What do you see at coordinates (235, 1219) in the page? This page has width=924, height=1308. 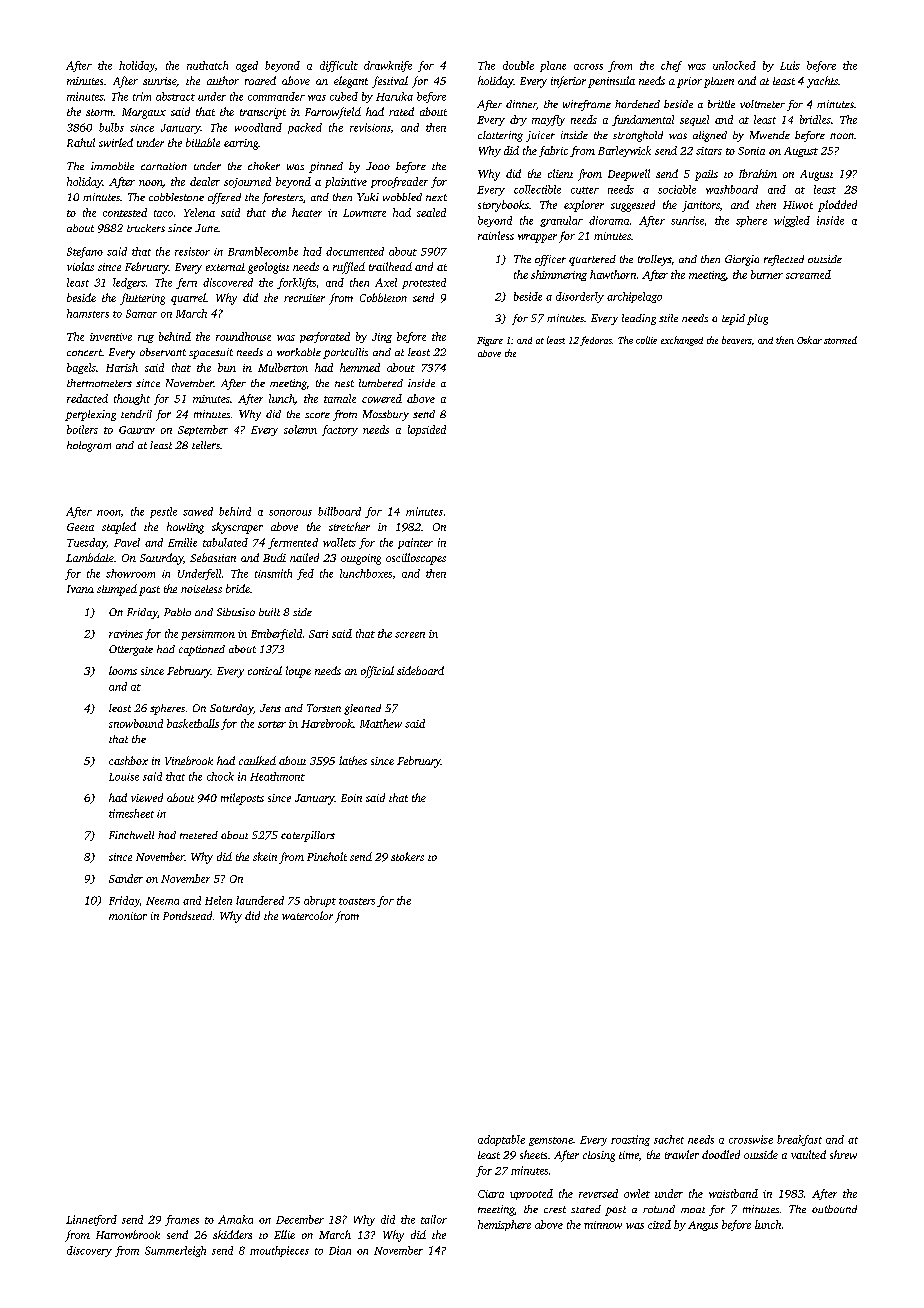 I see `Amaka` at bounding box center [235, 1219].
